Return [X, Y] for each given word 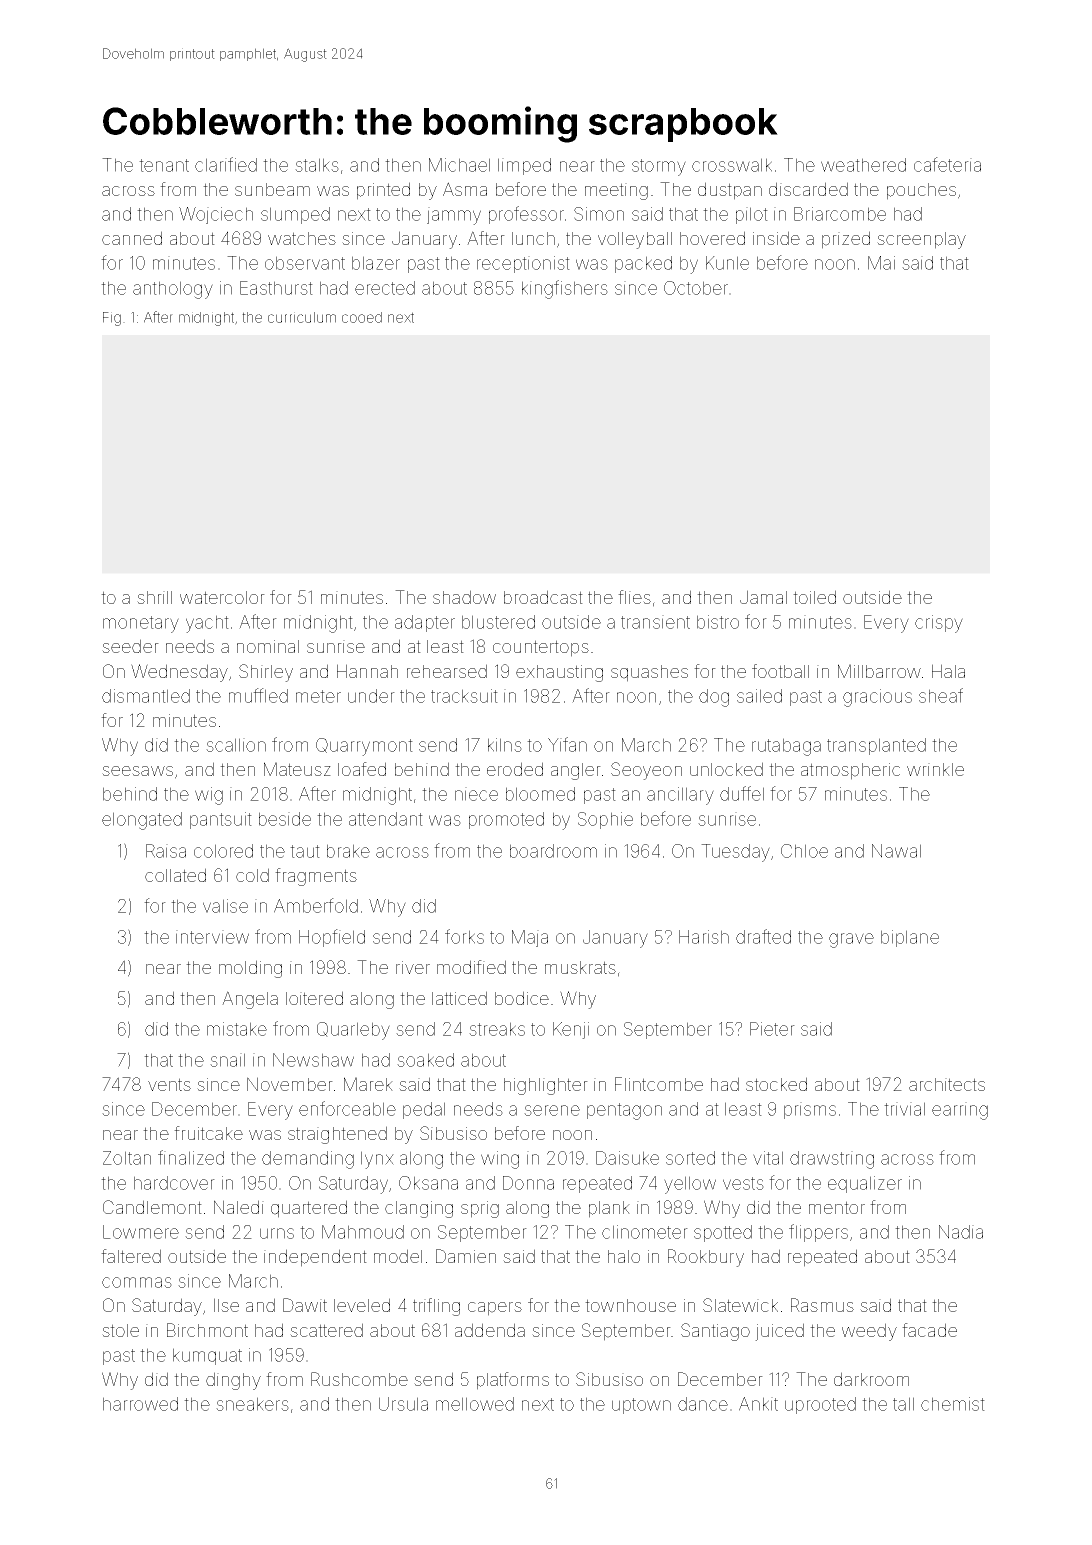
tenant [164, 165]
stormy [659, 167]
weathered [863, 165]
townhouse [630, 1305]
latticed [459, 998]
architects [947, 1084]
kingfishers [565, 289]
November [290, 1084]
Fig [112, 319]
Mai [881, 263]
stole [120, 1330]
